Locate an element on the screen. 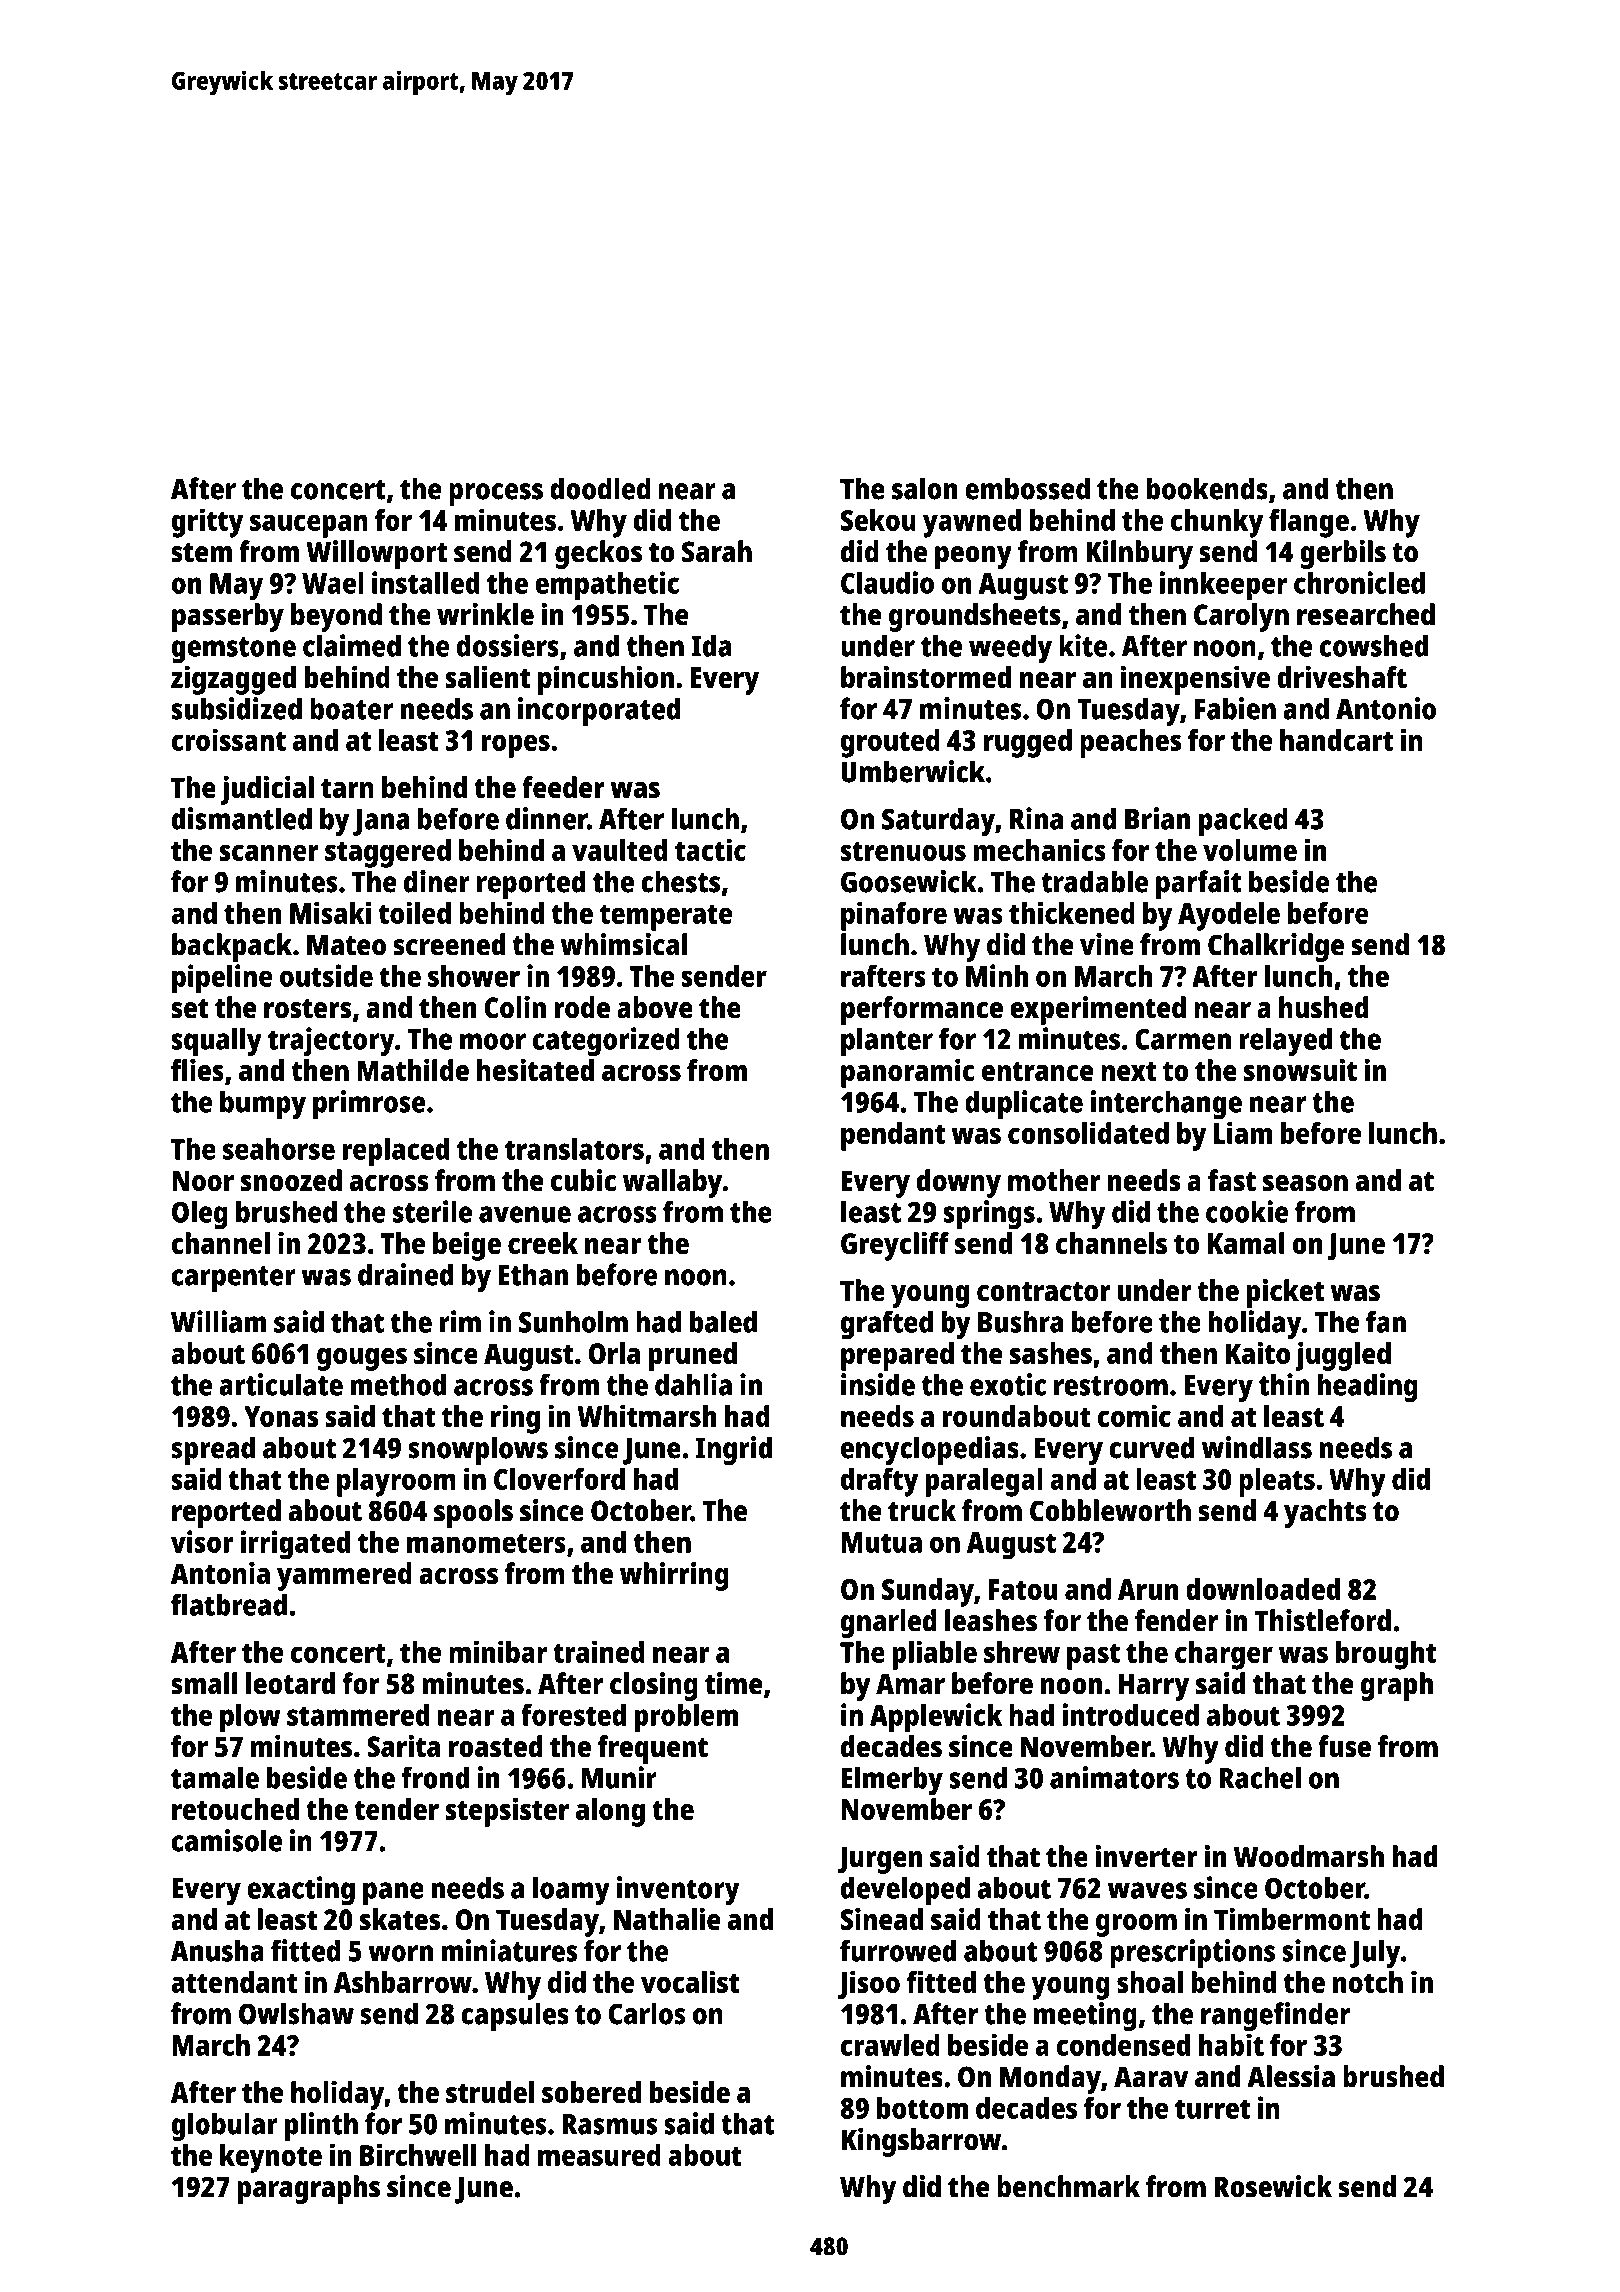 The height and width of the screenshot is (2292, 1620). gerbils is located at coordinates (1343, 554).
